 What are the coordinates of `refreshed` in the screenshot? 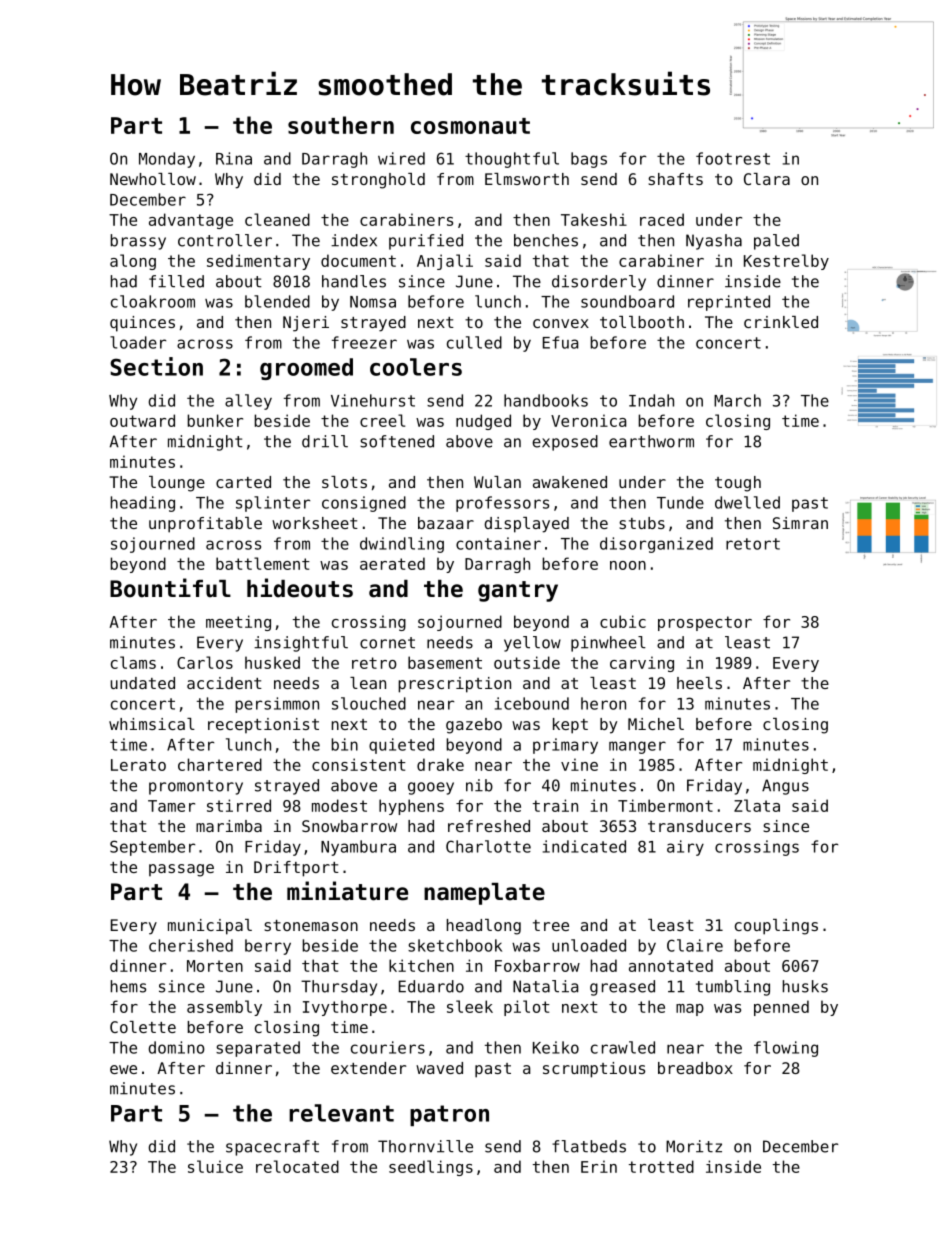 It's located at (489, 826).
